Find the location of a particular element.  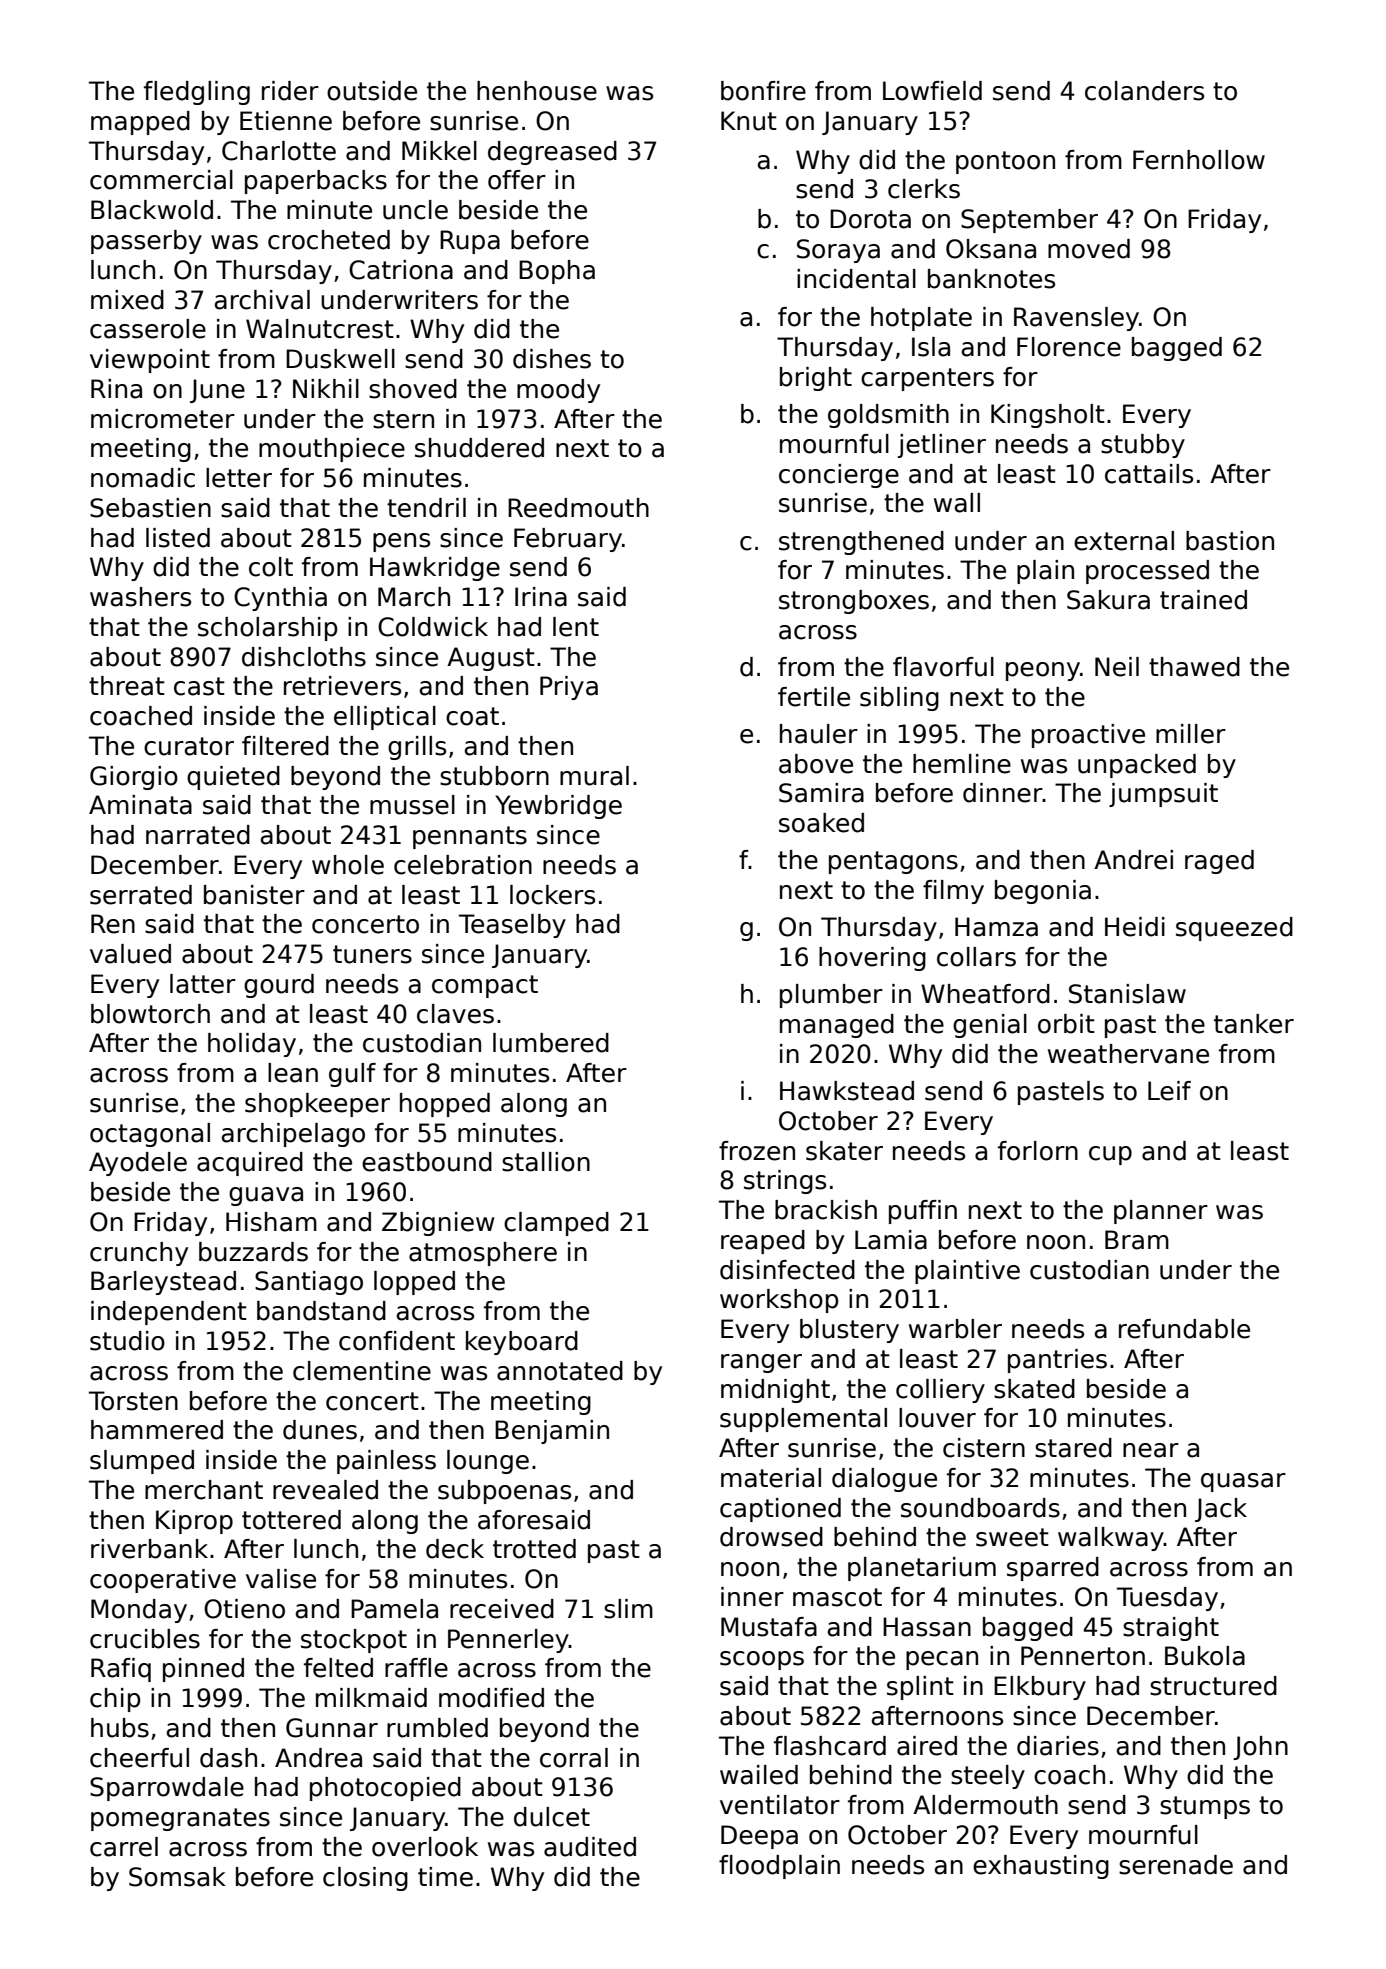

whole is located at coordinates (348, 865).
